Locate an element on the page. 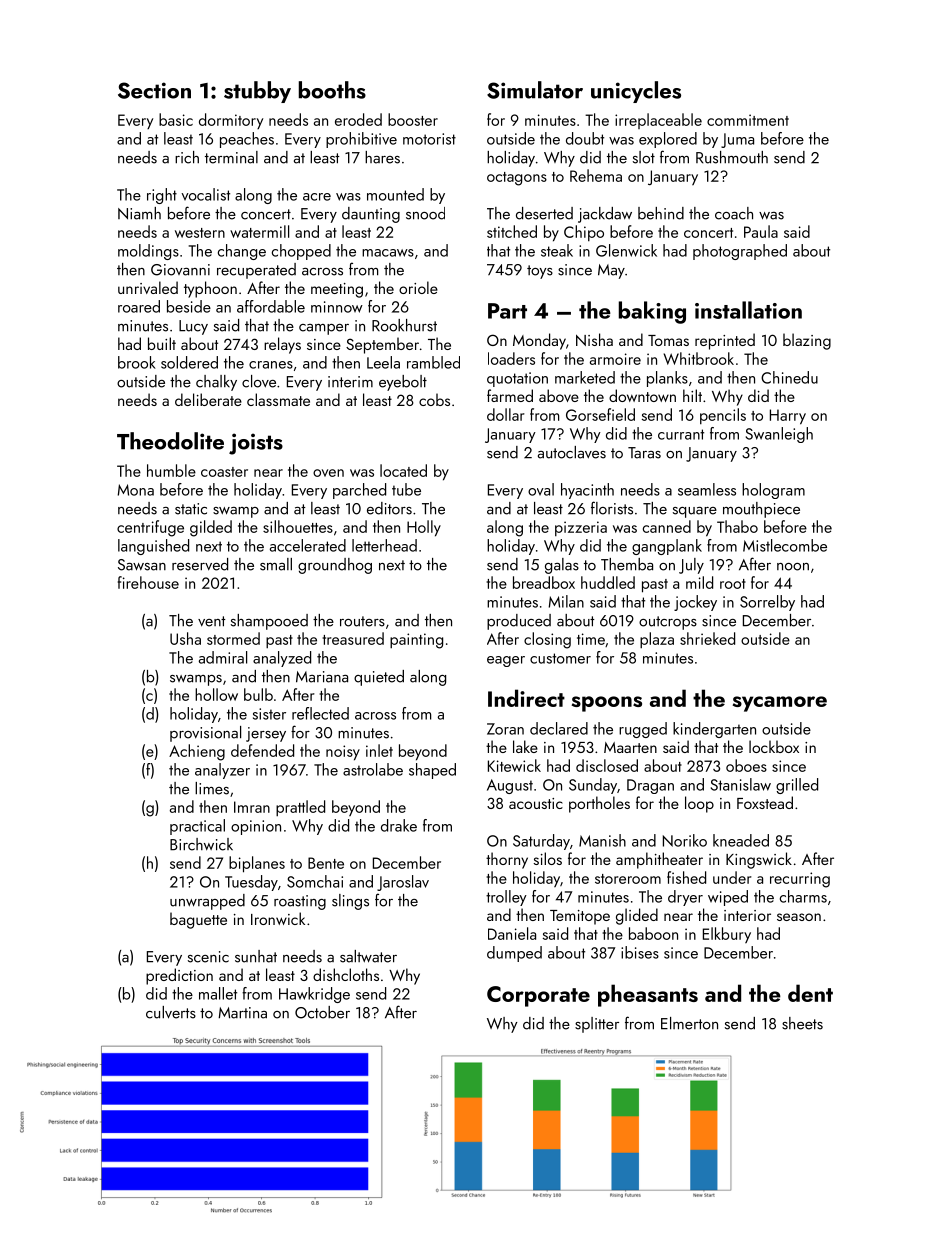 The width and height of the page is (952, 1233). built is located at coordinates (162, 343).
